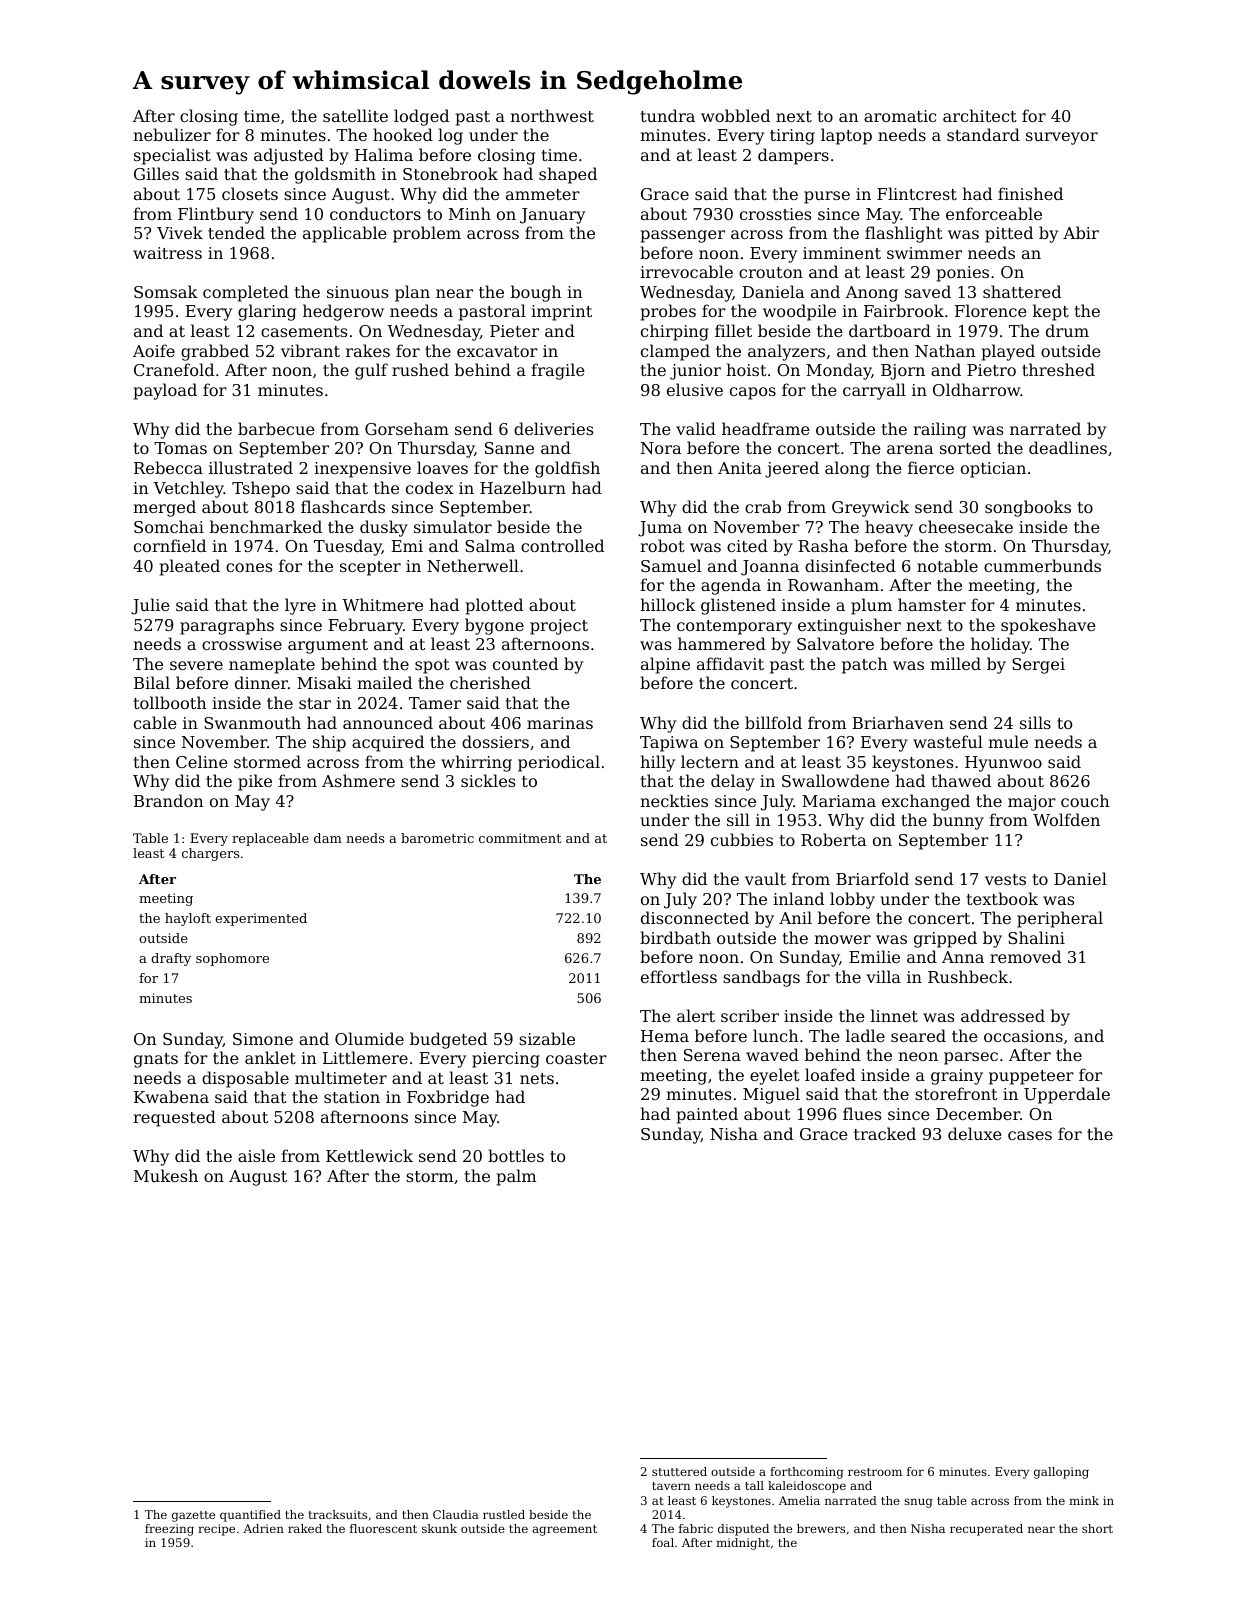 This screenshot has height=1615, width=1248. I want to click on Celine, so click(202, 761).
